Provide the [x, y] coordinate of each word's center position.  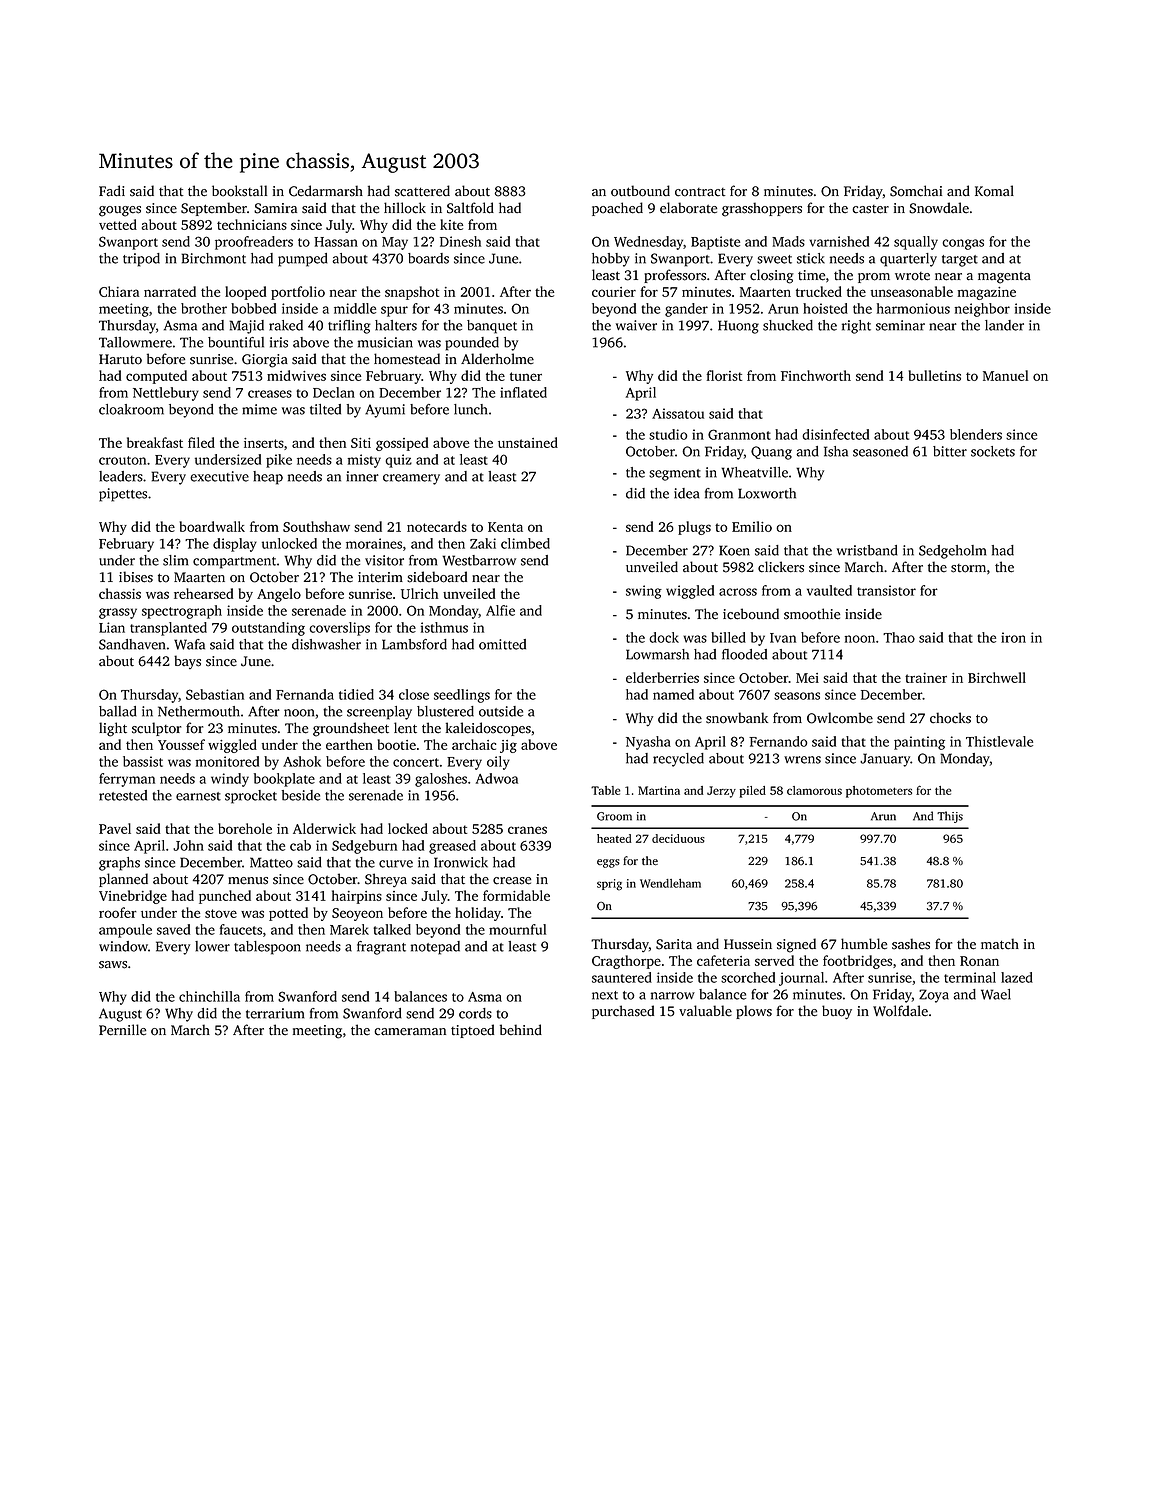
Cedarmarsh [326, 191]
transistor [886, 590]
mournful [517, 929]
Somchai [916, 191]
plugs [694, 528]
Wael [996, 994]
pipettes [123, 495]
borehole [245, 828]
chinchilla [209, 996]
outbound [640, 191]
